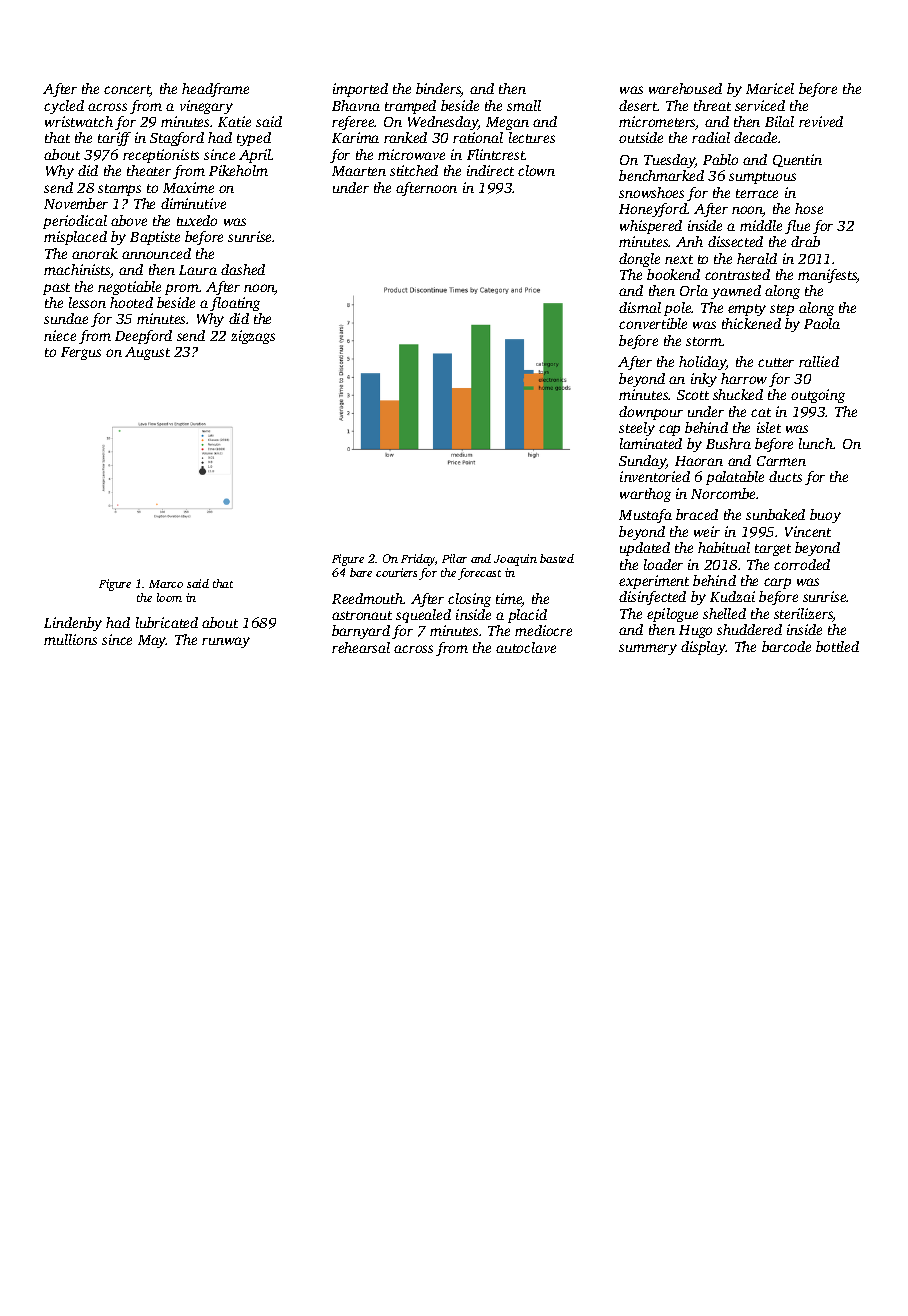  Describe the element at coordinates (226, 642) in the image. I see `runway` at that location.
